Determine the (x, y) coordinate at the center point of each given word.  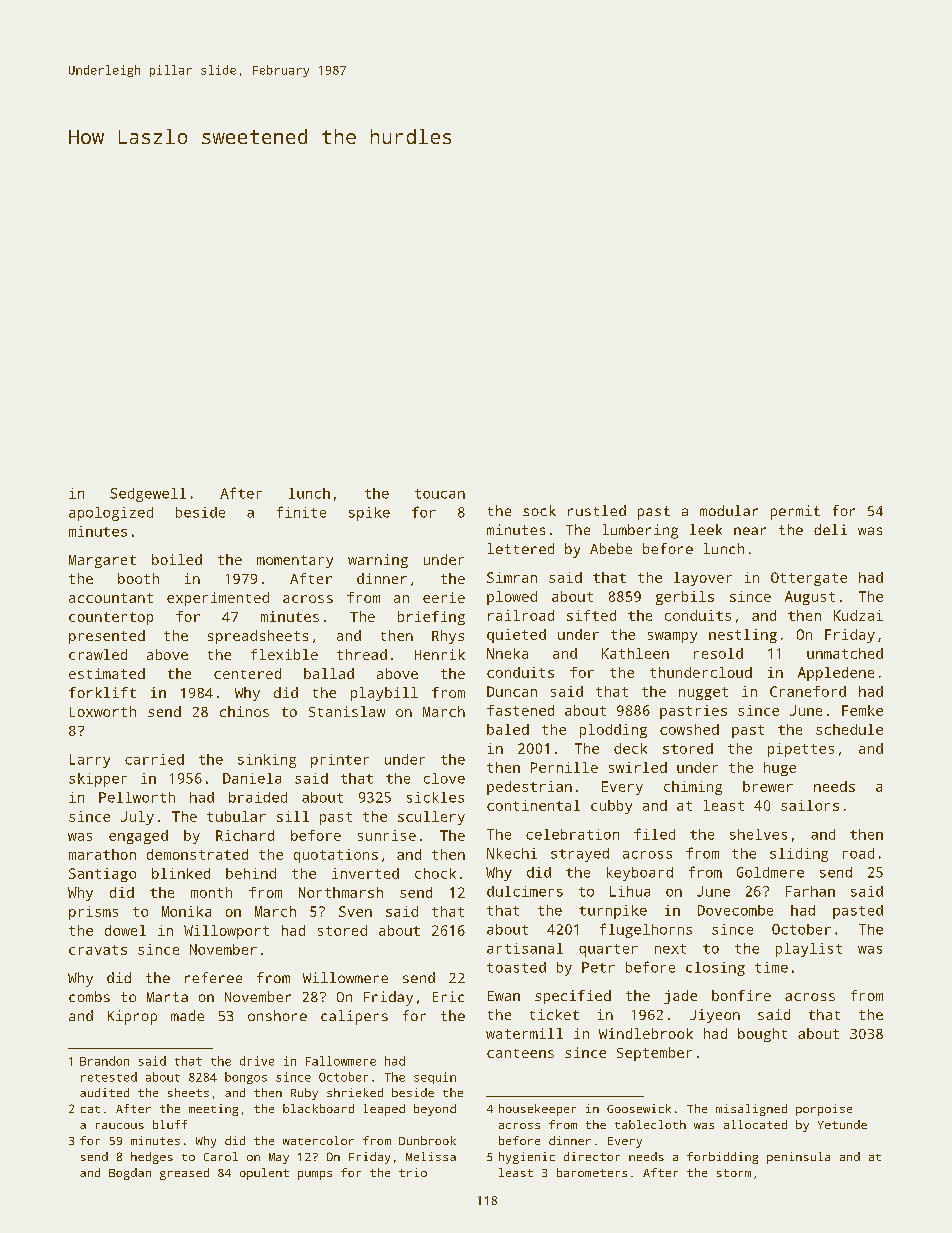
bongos (246, 1078)
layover (703, 579)
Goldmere (770, 872)
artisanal (525, 948)
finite (301, 512)
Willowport (226, 932)
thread (362, 654)
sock (539, 510)
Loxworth (103, 711)
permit (795, 512)
